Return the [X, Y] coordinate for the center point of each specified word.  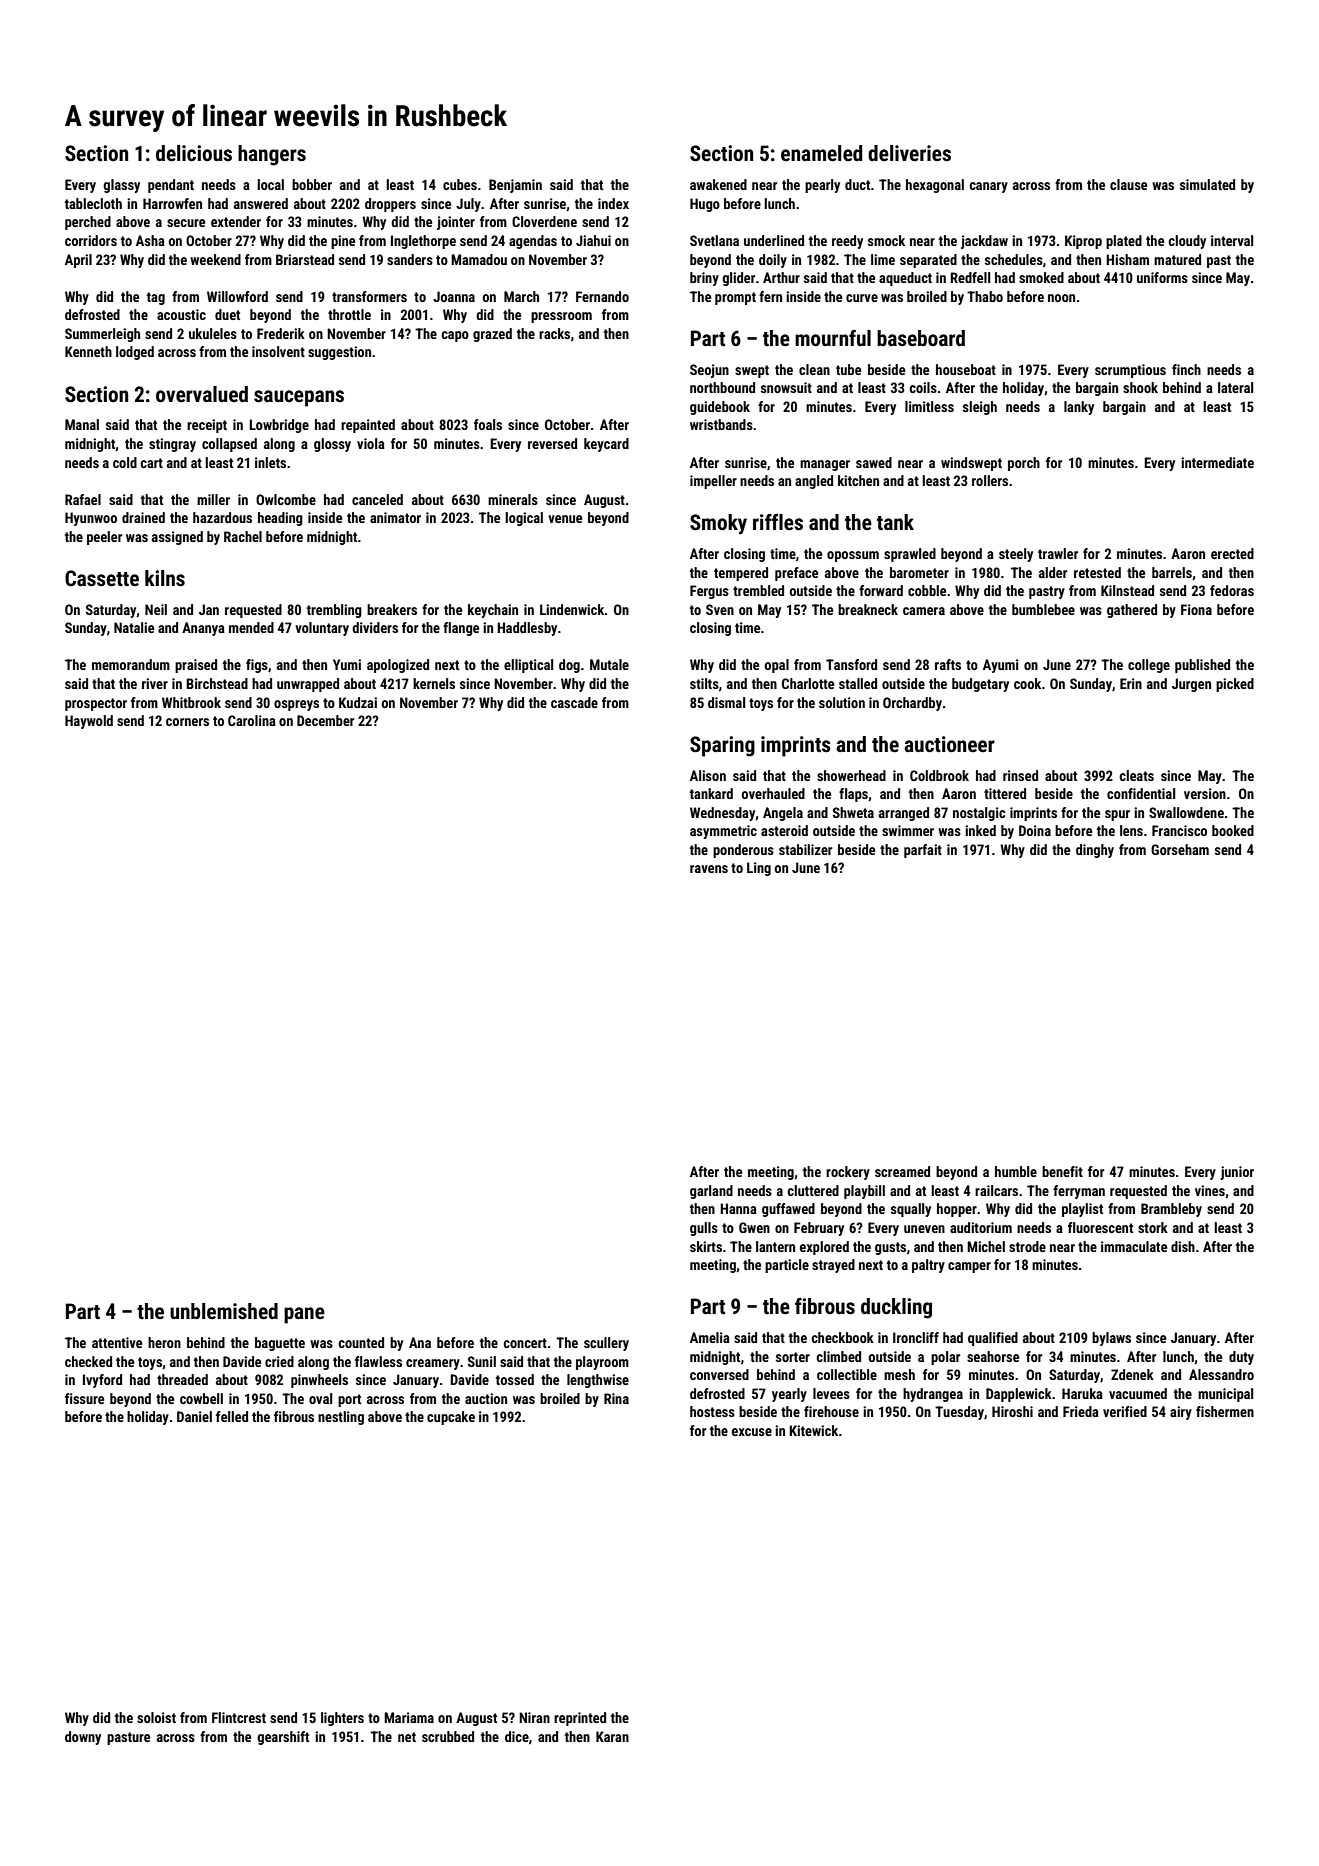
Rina [616, 1398]
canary [988, 187]
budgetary [980, 685]
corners [187, 722]
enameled [821, 153]
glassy [121, 186]
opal [776, 666]
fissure [84, 1398]
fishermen [1225, 1411]
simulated [1207, 184]
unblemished [224, 1311]
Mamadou [479, 259]
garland [711, 1192]
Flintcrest [239, 1717]
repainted [368, 426]
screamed [902, 1171]
